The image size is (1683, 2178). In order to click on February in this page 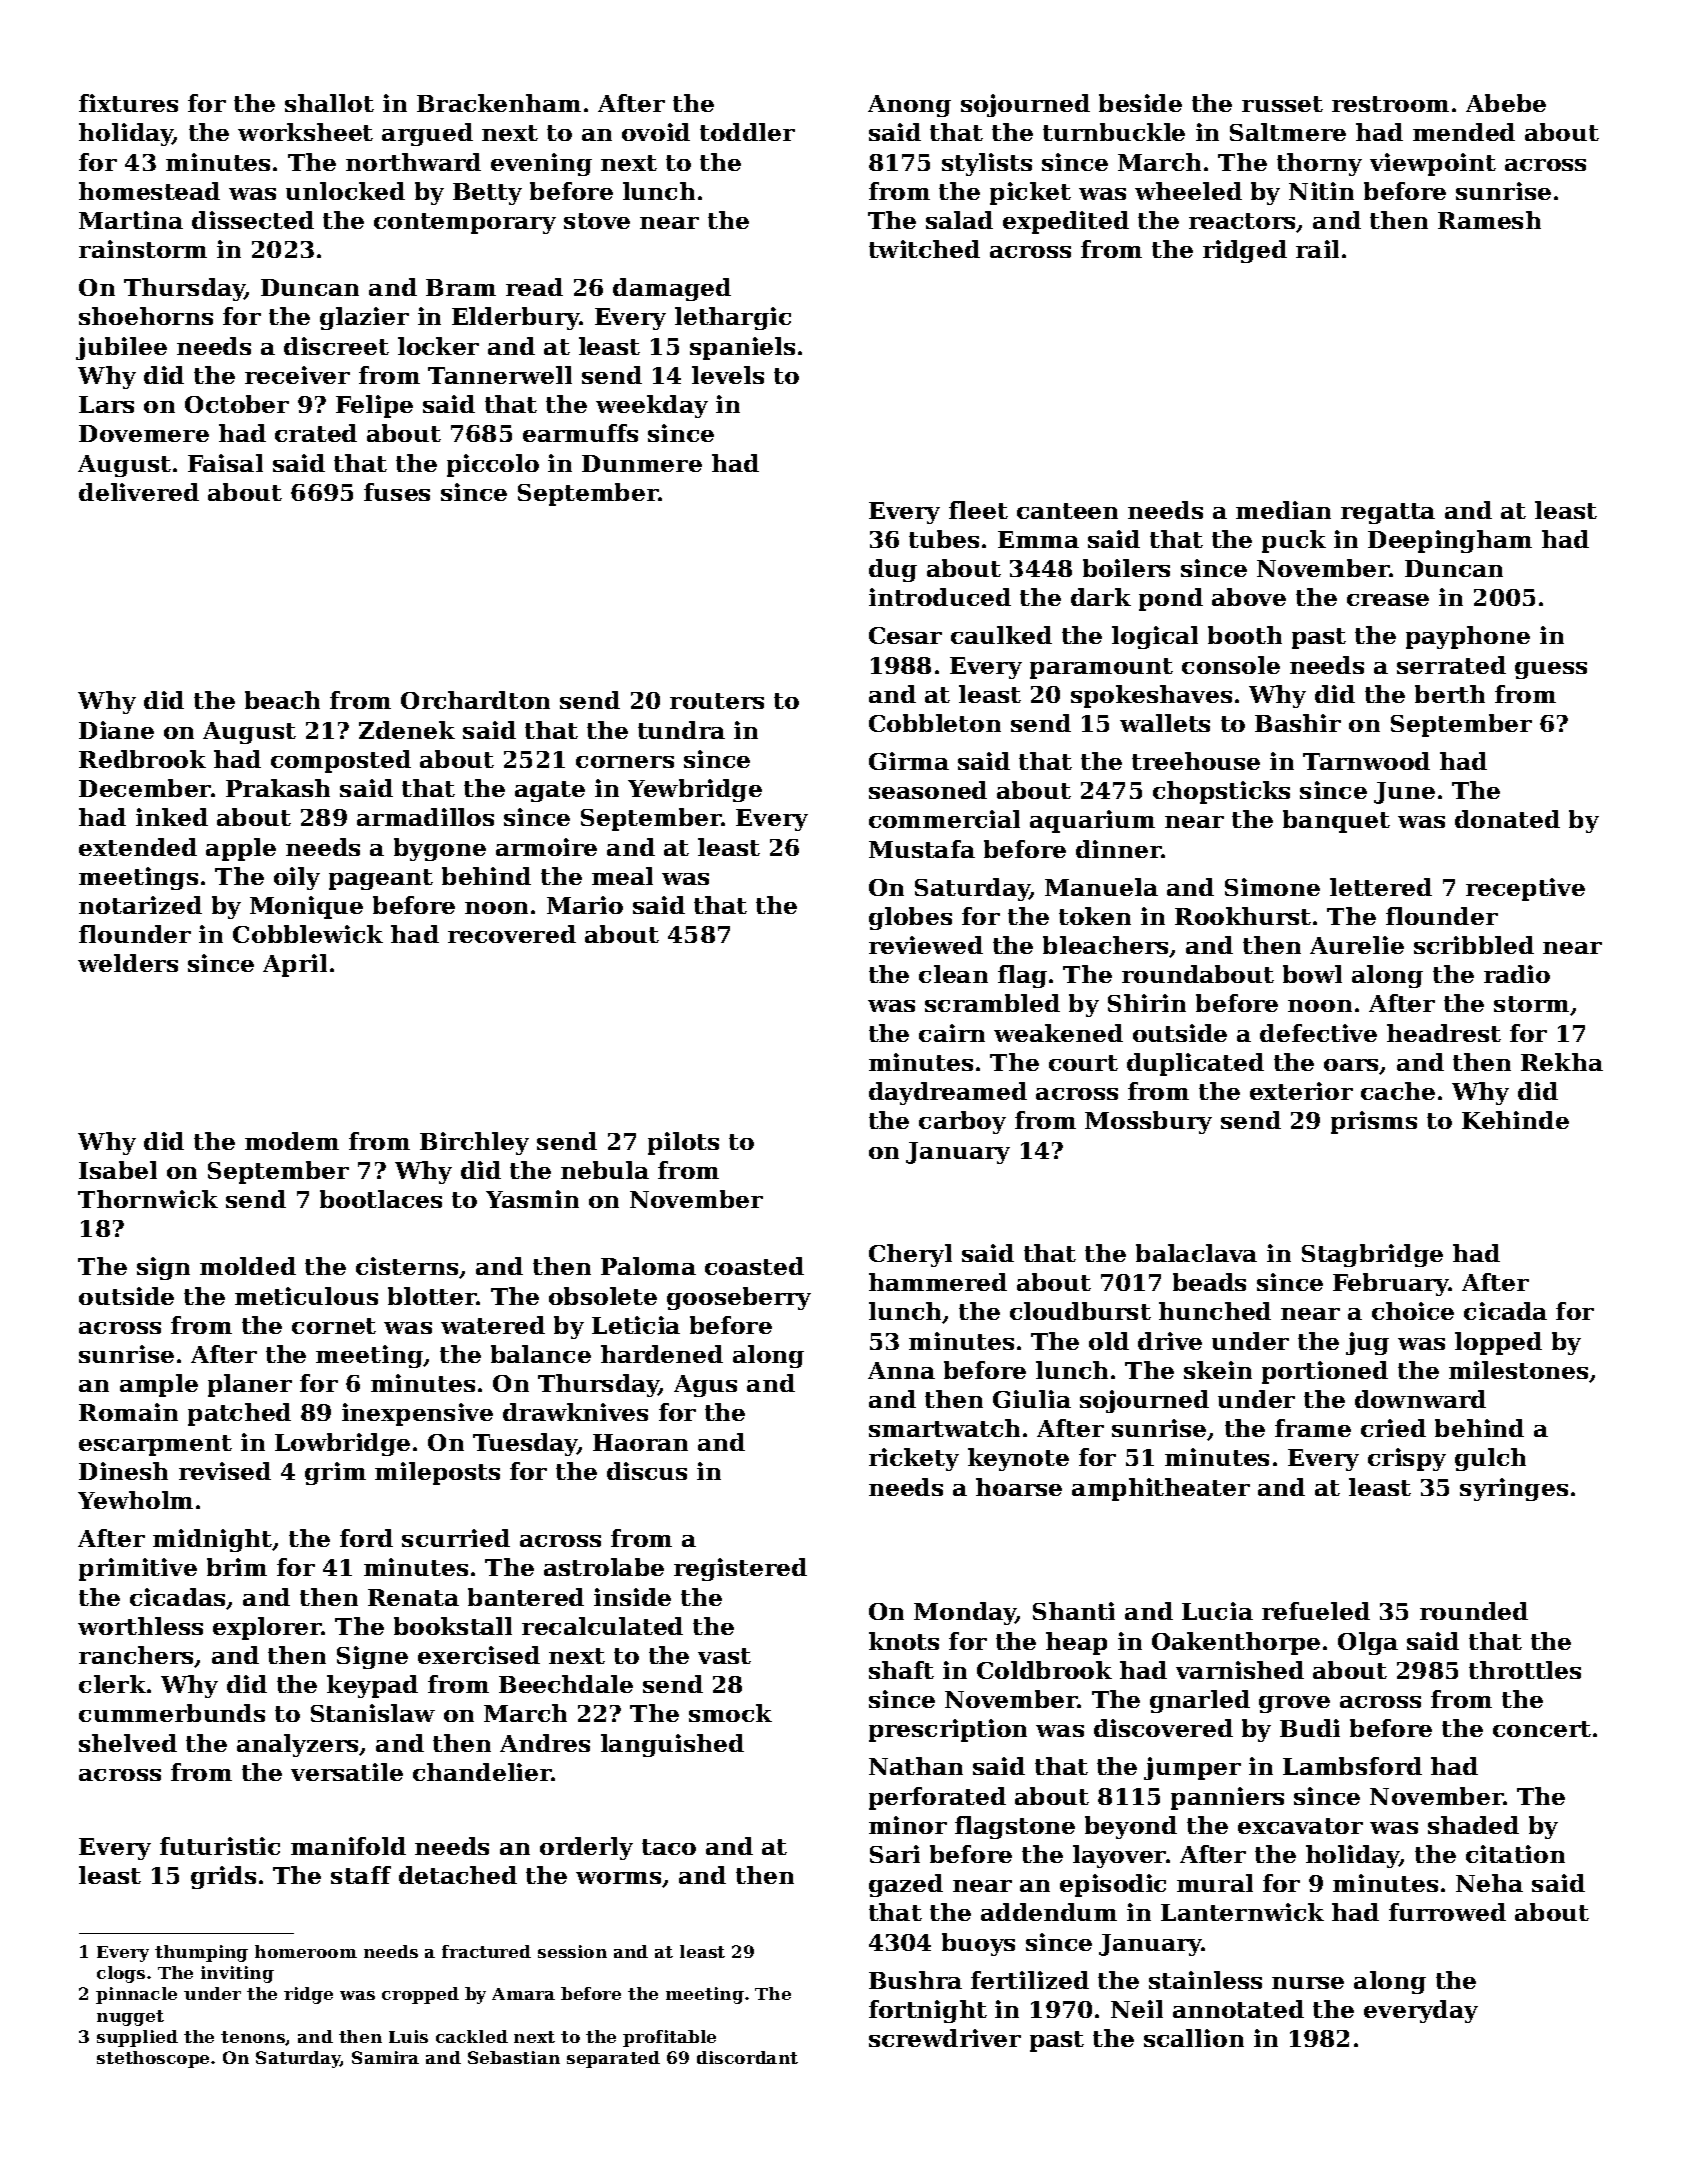, I will do `click(1391, 1284)`.
